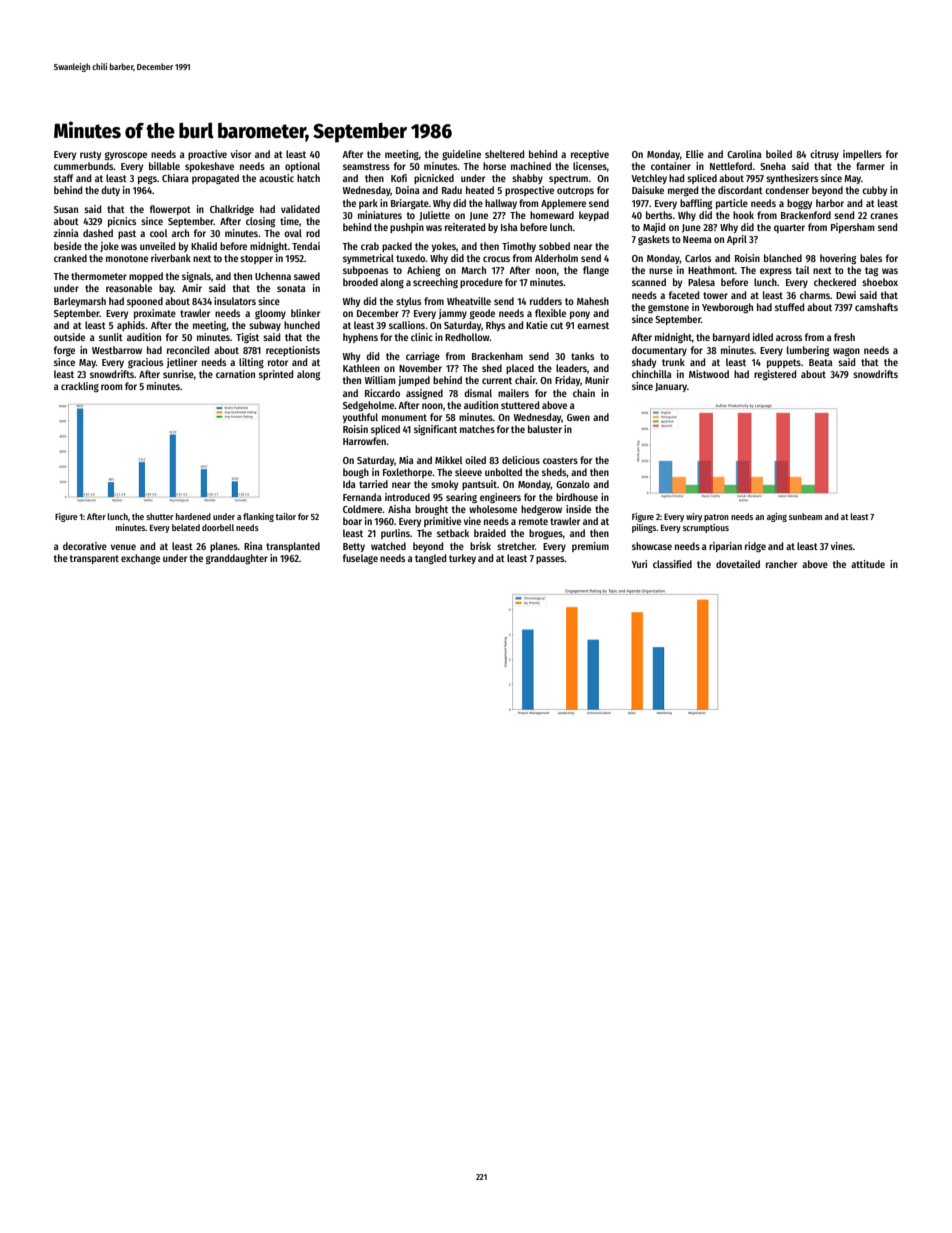  What do you see at coordinates (80, 302) in the page?
I see `Barleymarsh` at bounding box center [80, 302].
